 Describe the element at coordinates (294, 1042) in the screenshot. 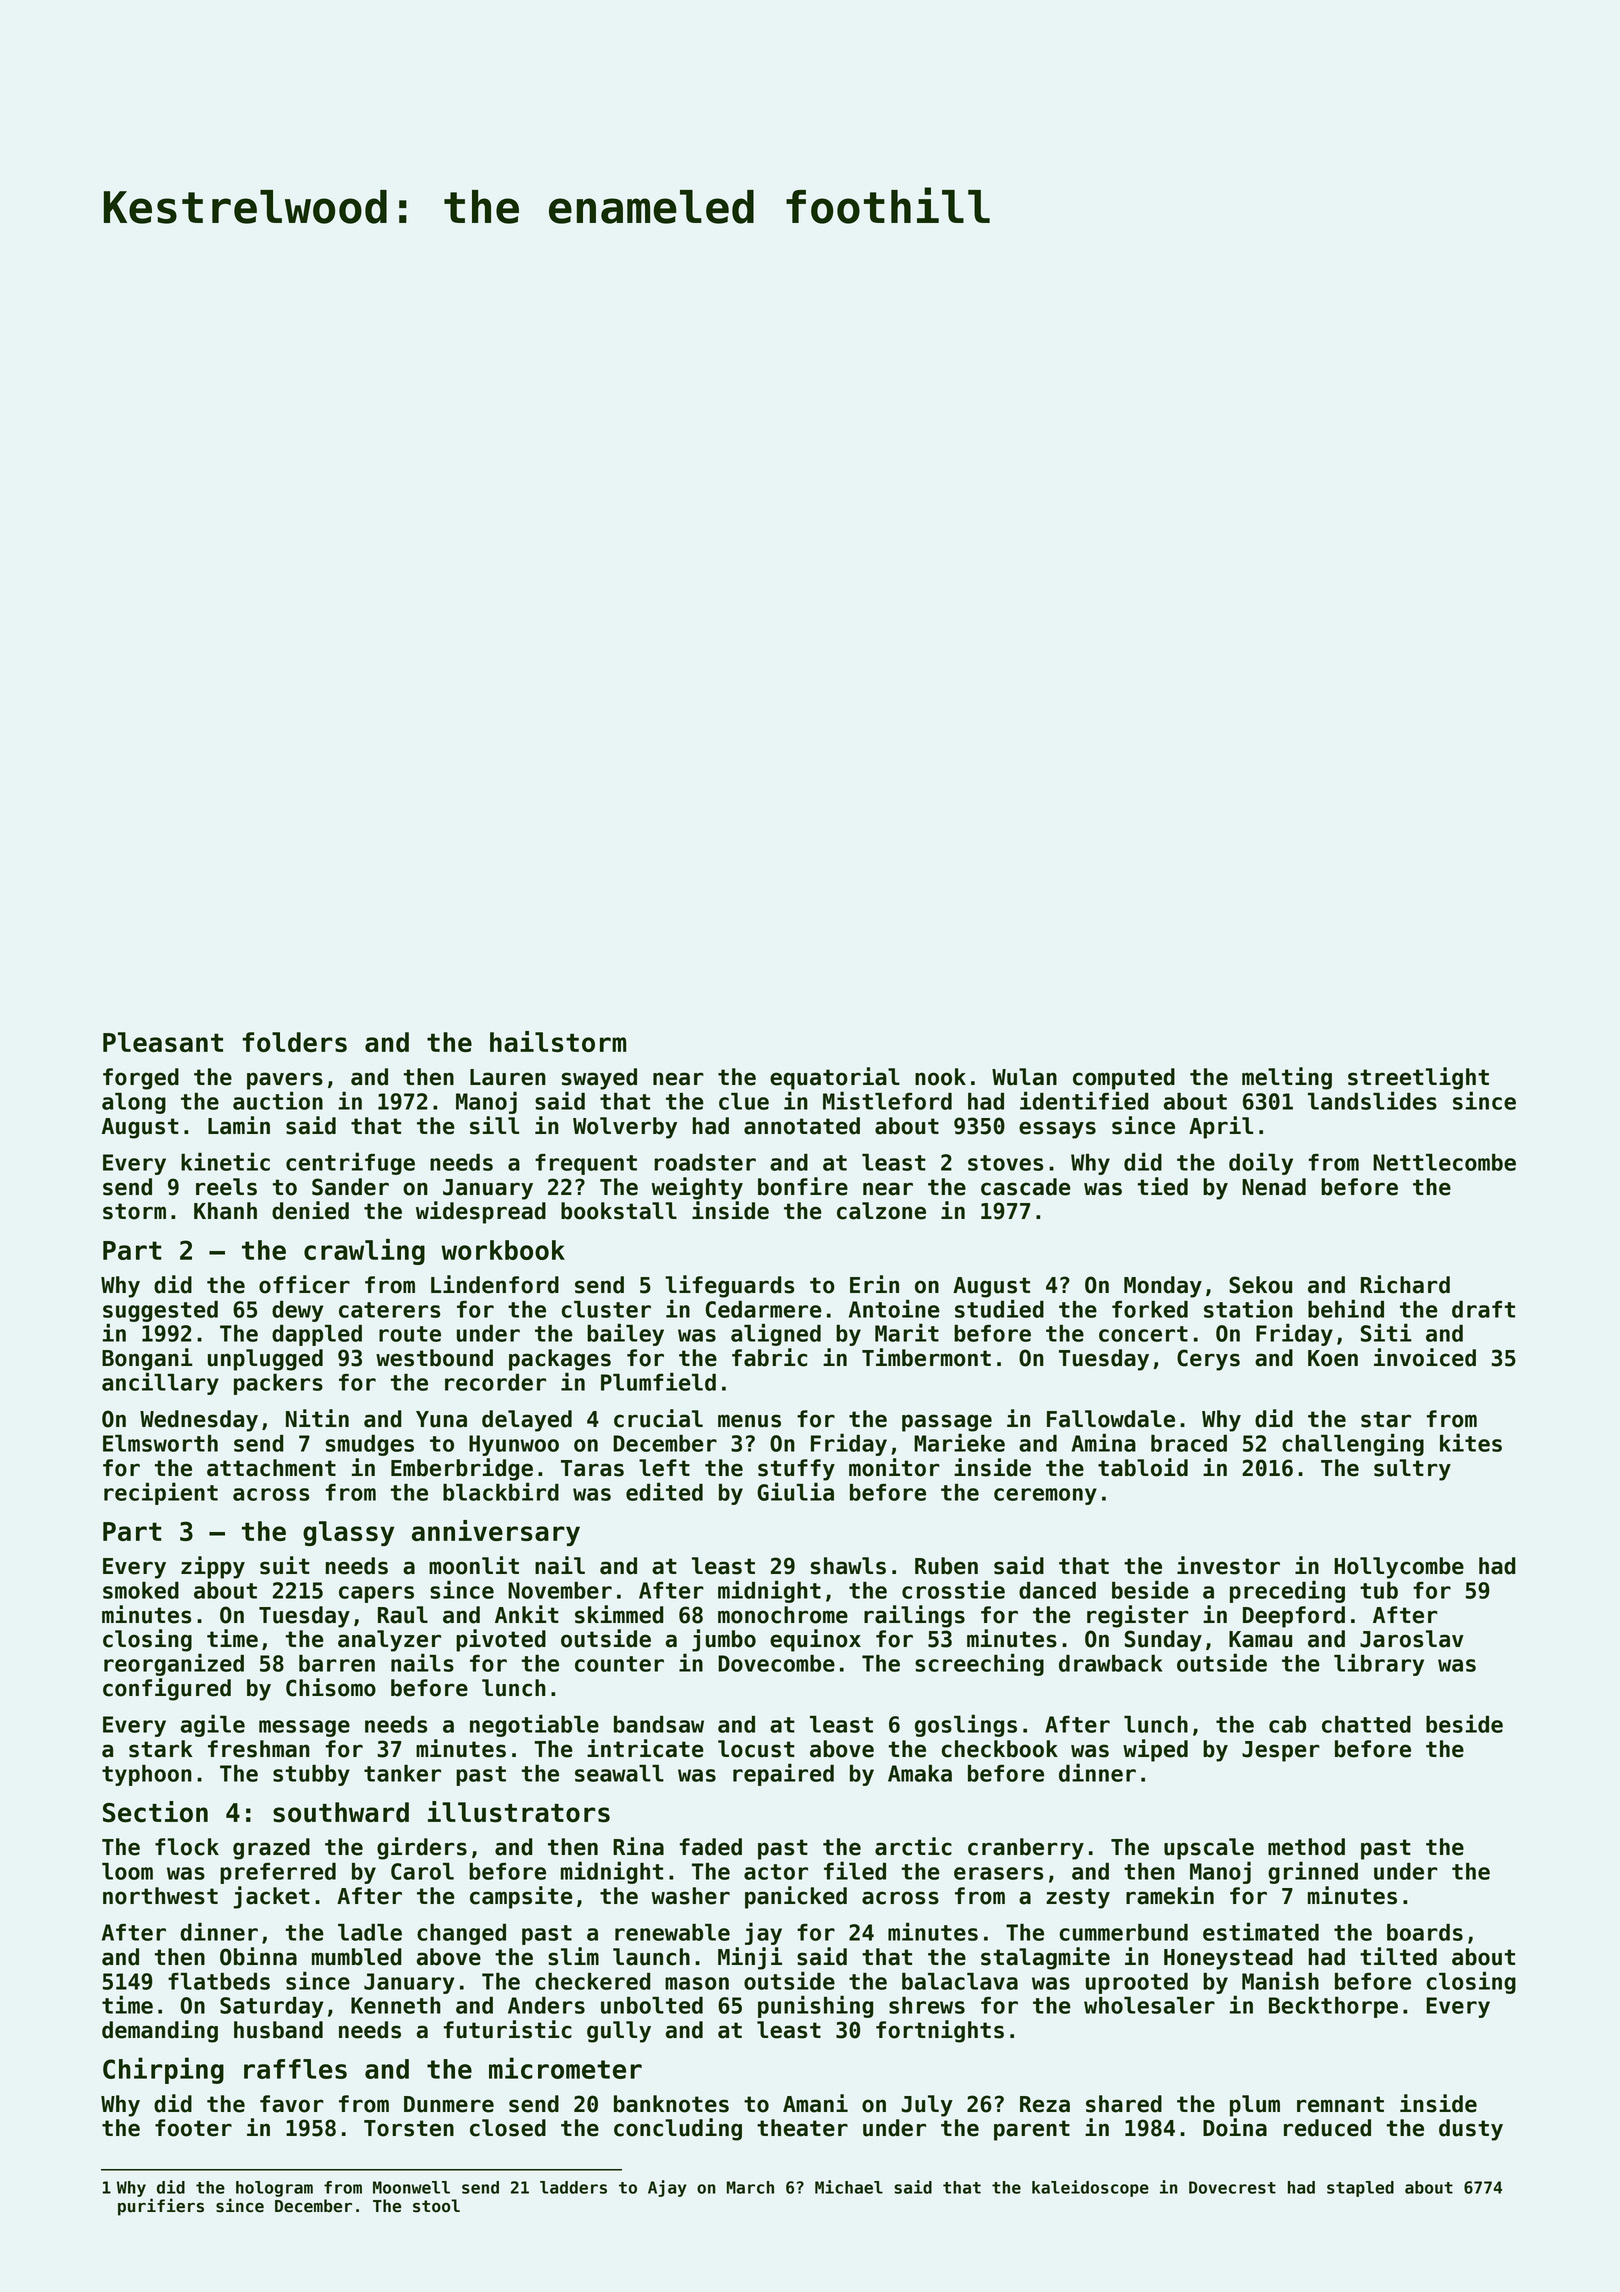

I see `folders` at that location.
